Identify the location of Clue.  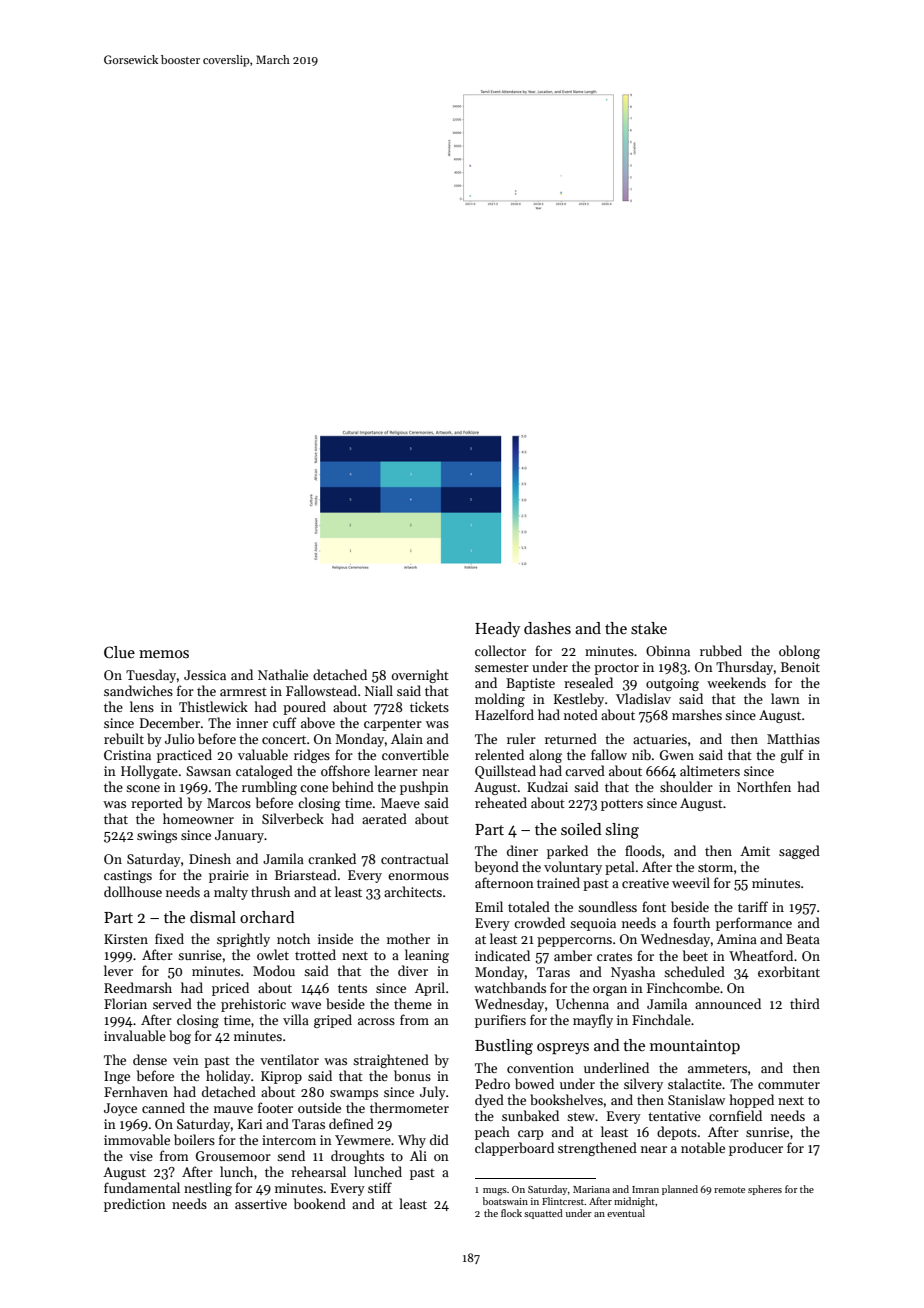
(119, 652).
